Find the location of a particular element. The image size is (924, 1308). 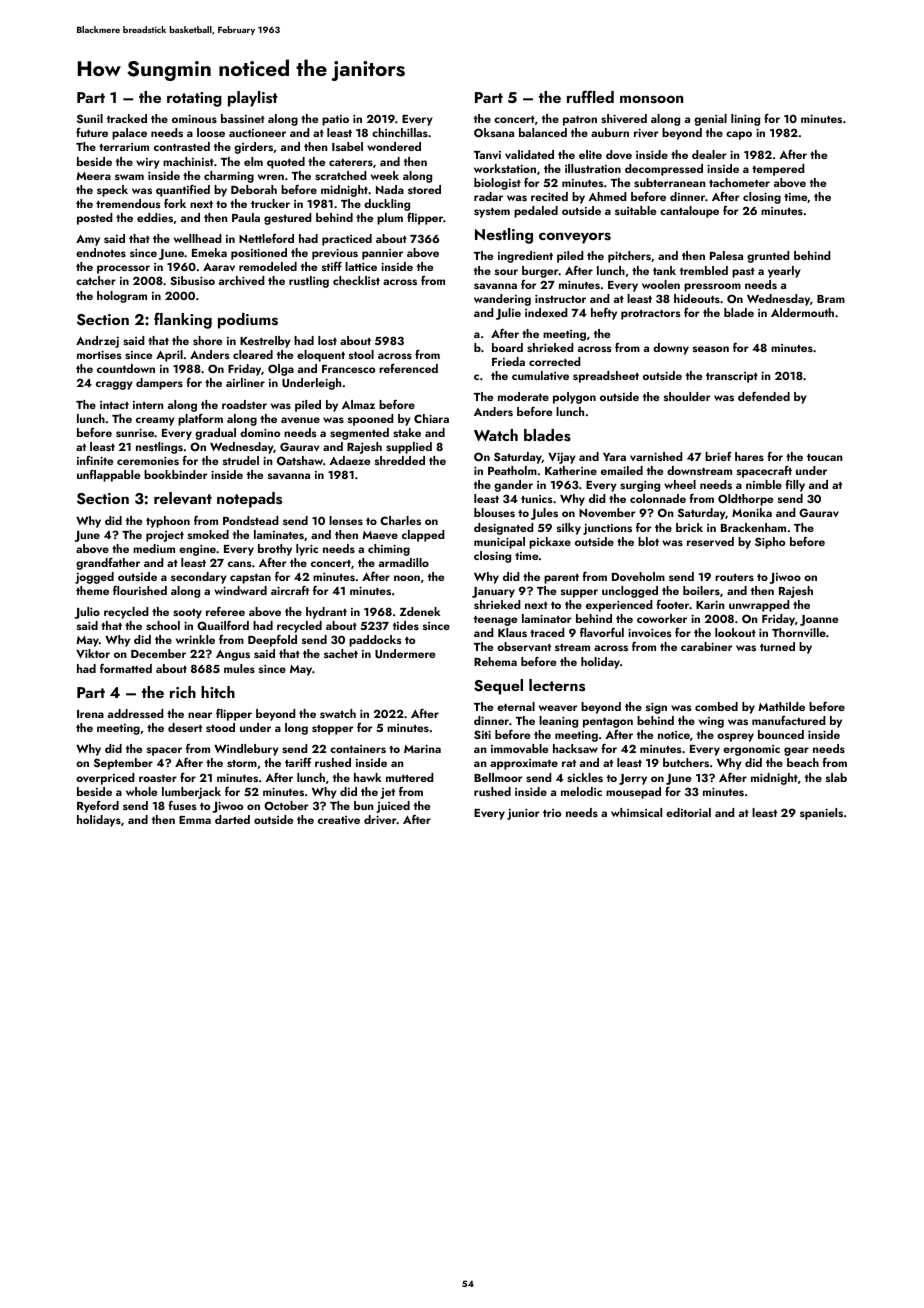

combed is located at coordinates (716, 706).
